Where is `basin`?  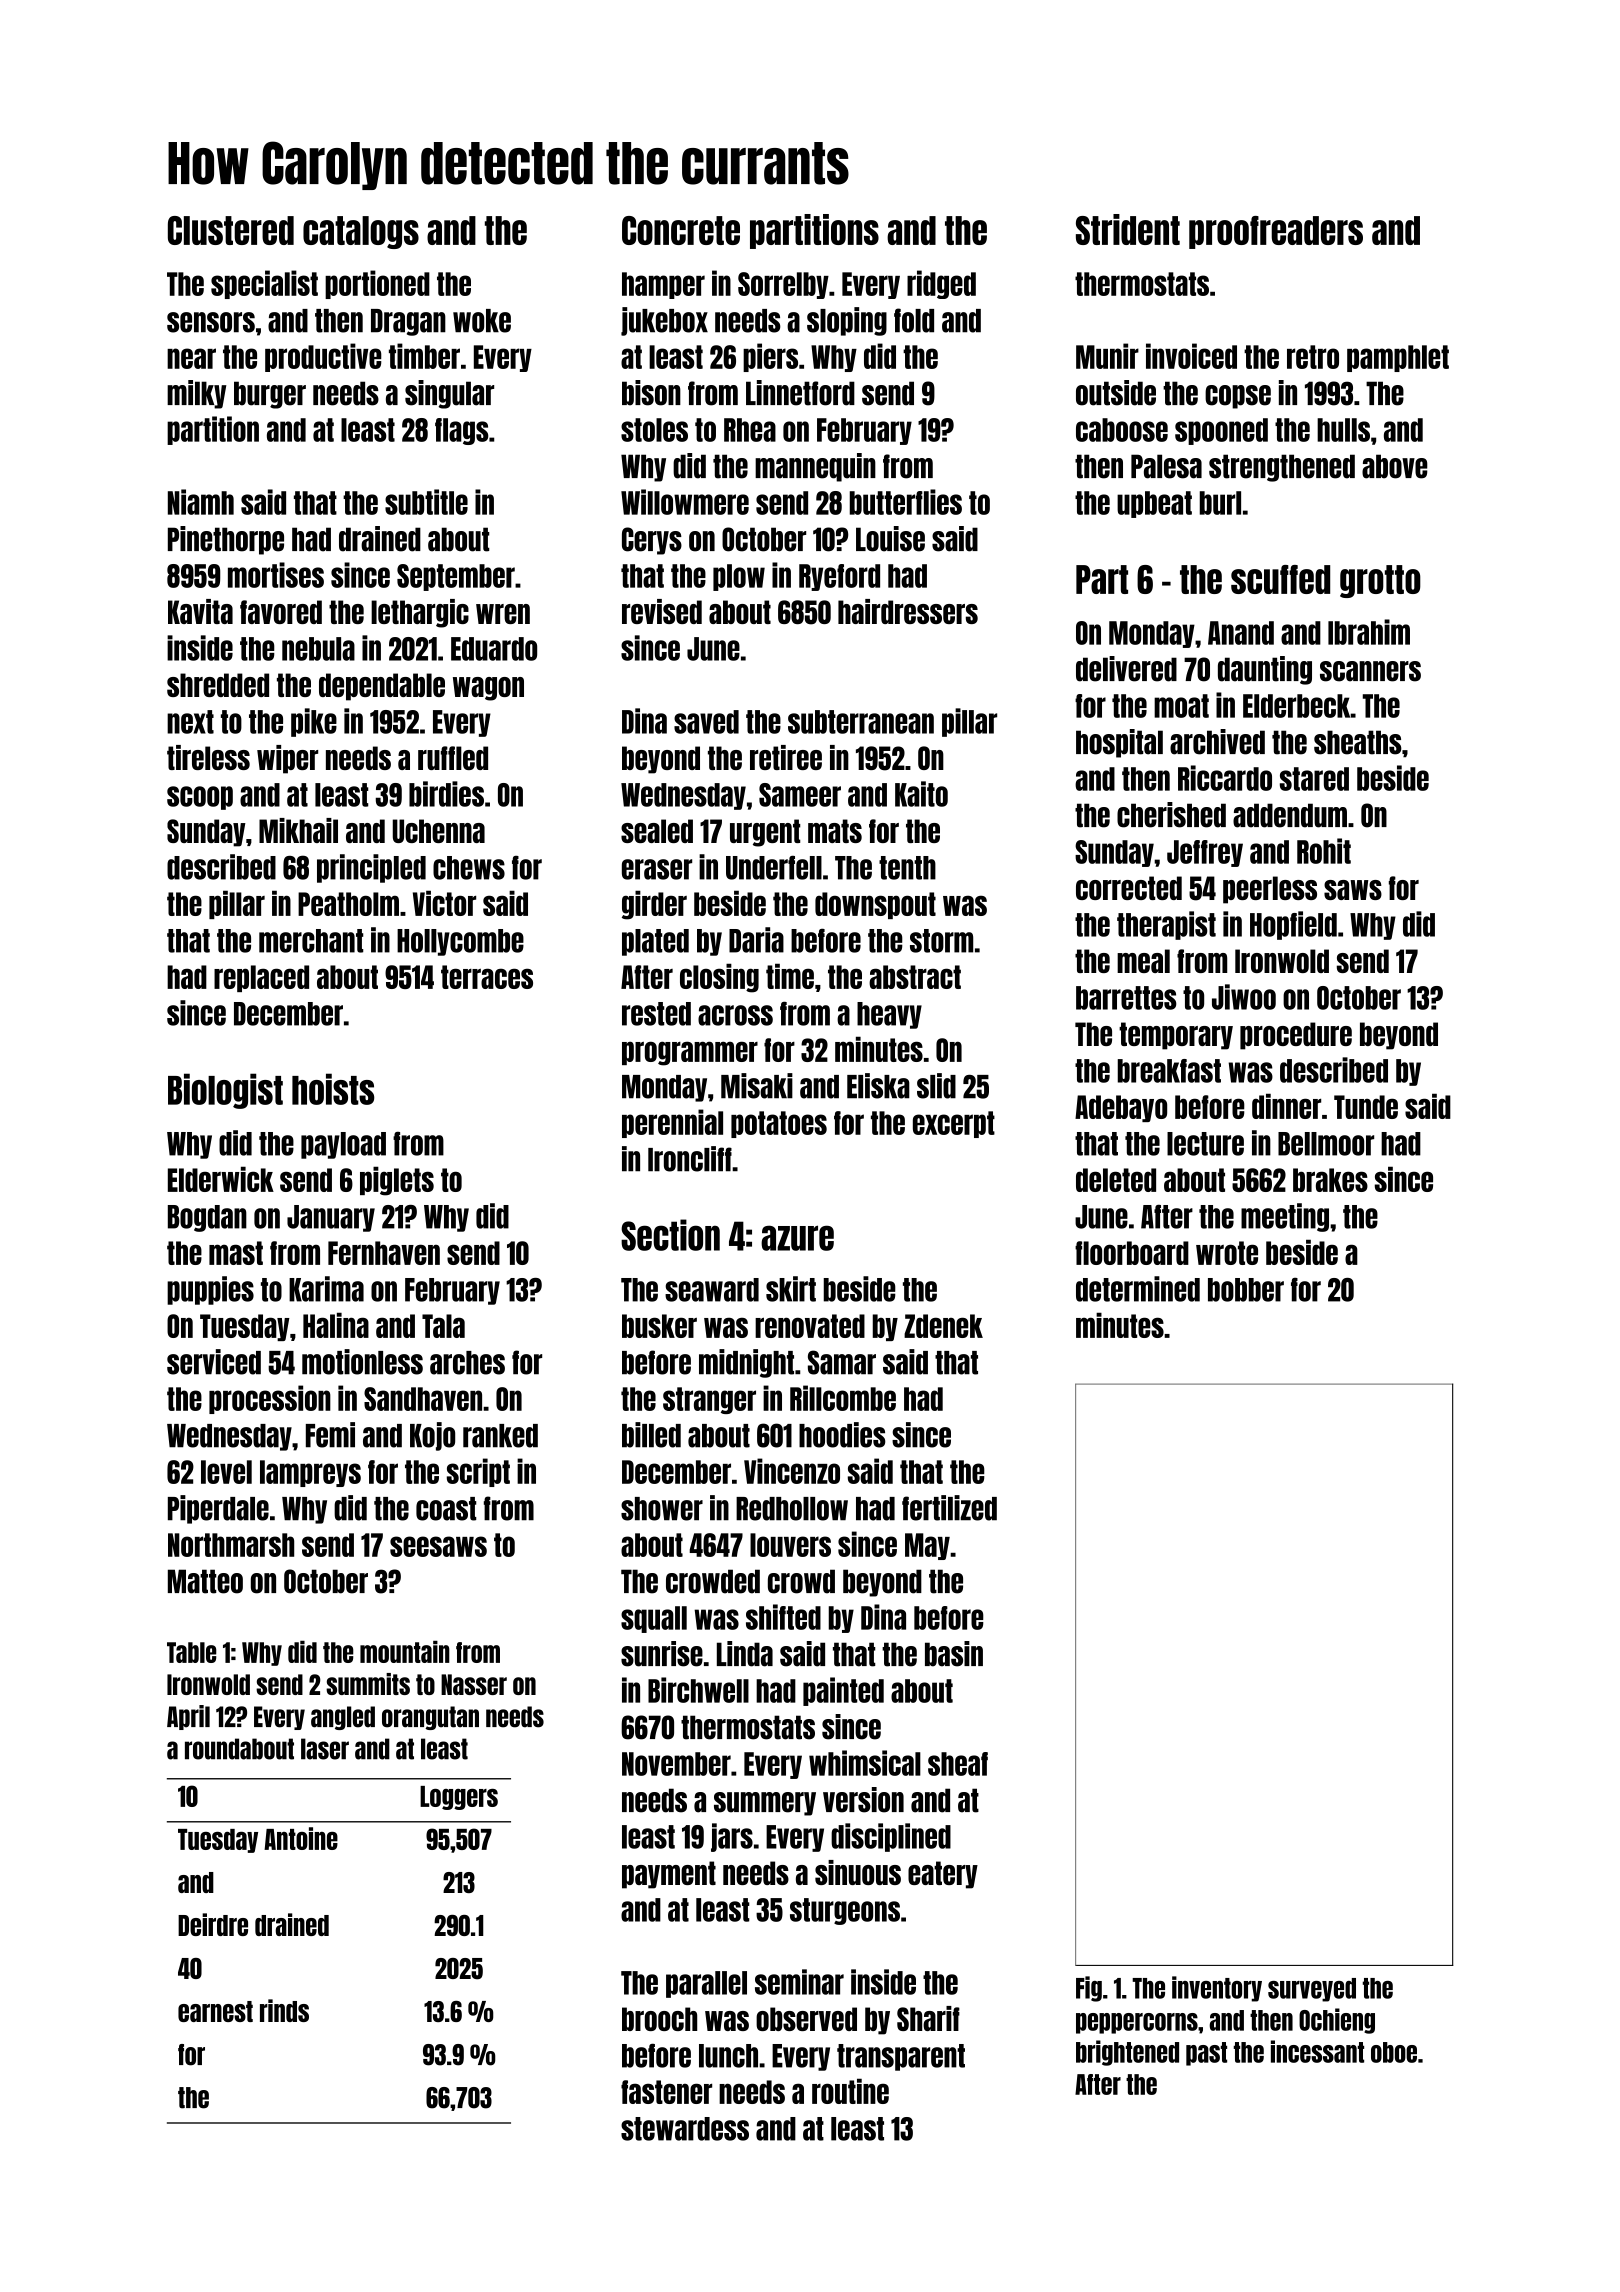 basin is located at coordinates (954, 1654).
